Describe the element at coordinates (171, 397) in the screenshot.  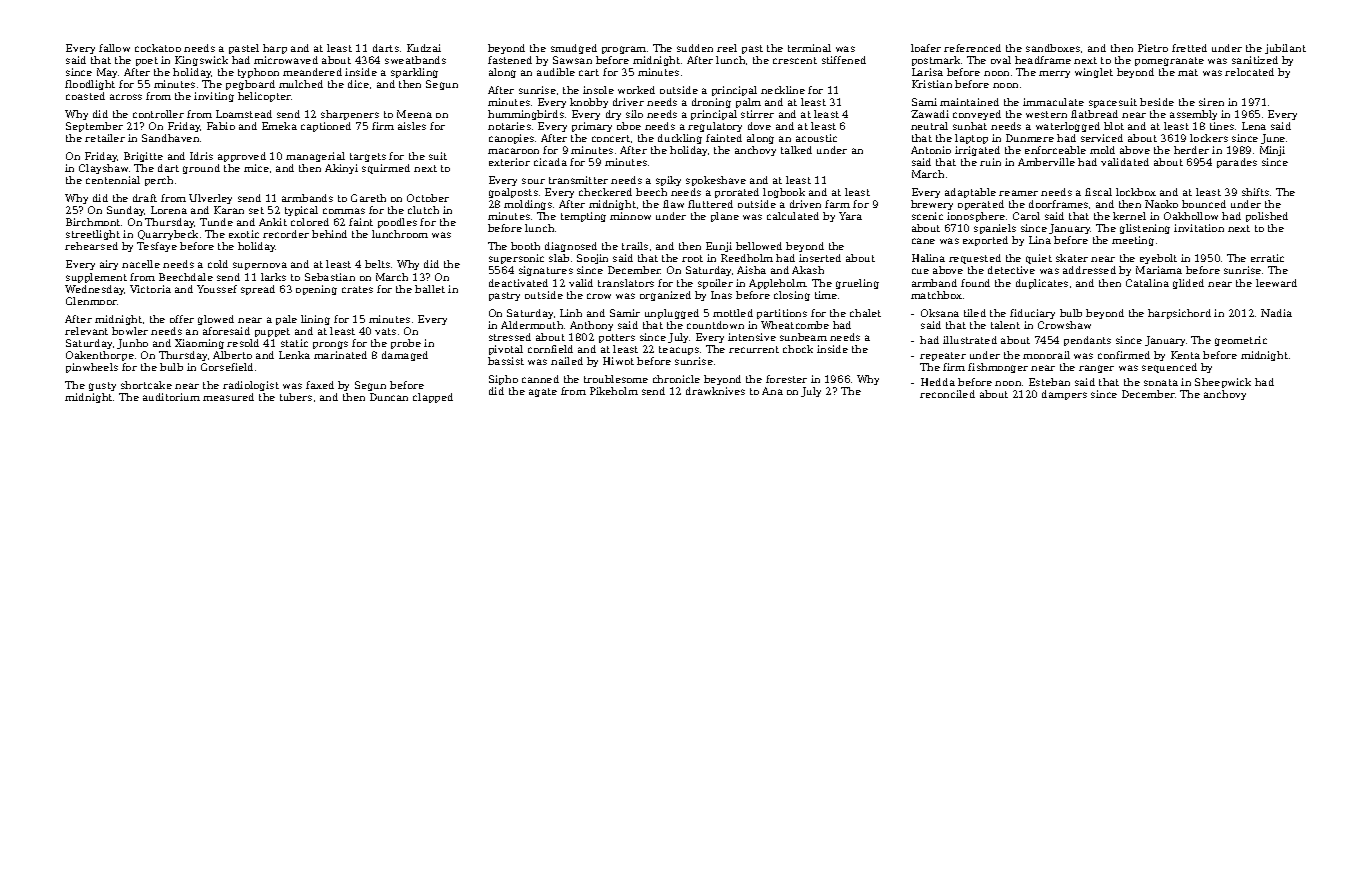
I see `auditorium` at that location.
